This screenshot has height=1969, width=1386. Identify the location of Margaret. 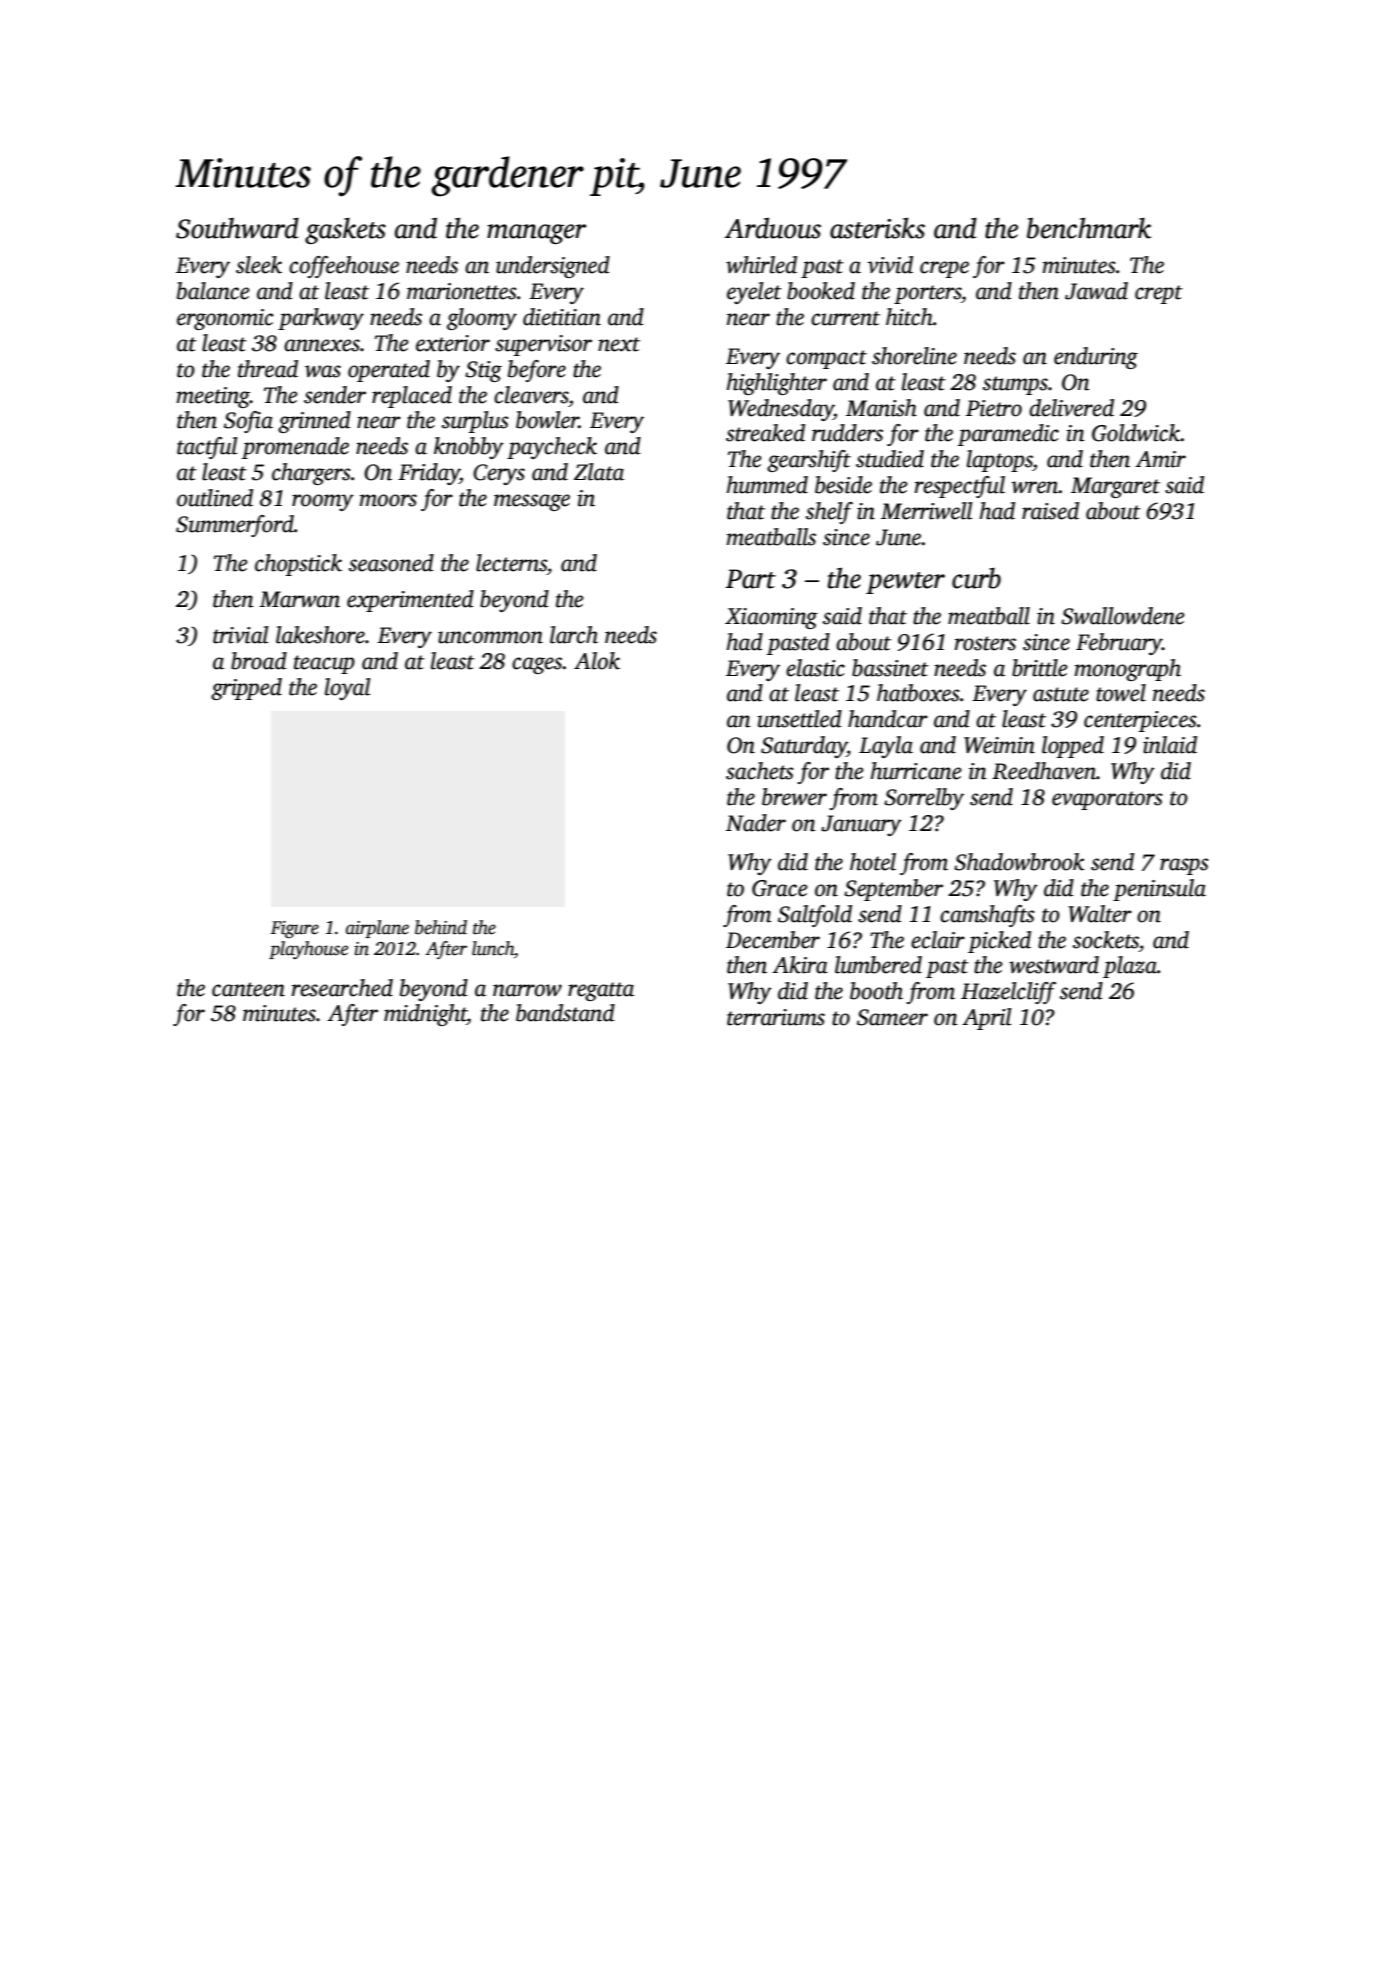
(1115, 487).
